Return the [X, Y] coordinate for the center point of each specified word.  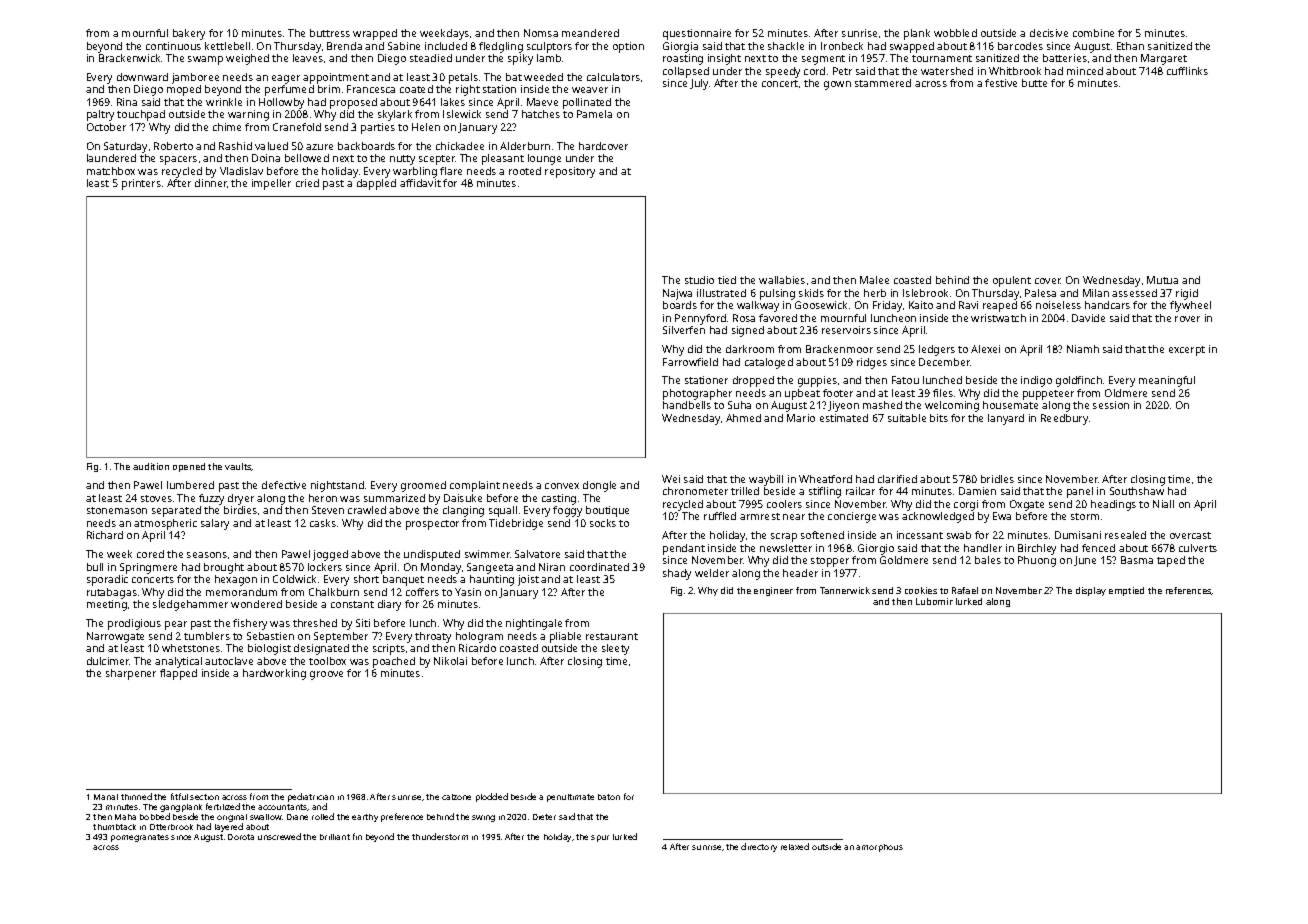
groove [326, 675]
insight [724, 59]
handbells [687, 405]
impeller [271, 184]
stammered [883, 83]
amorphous [879, 848]
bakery [189, 34]
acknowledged [938, 517]
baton [609, 797]
